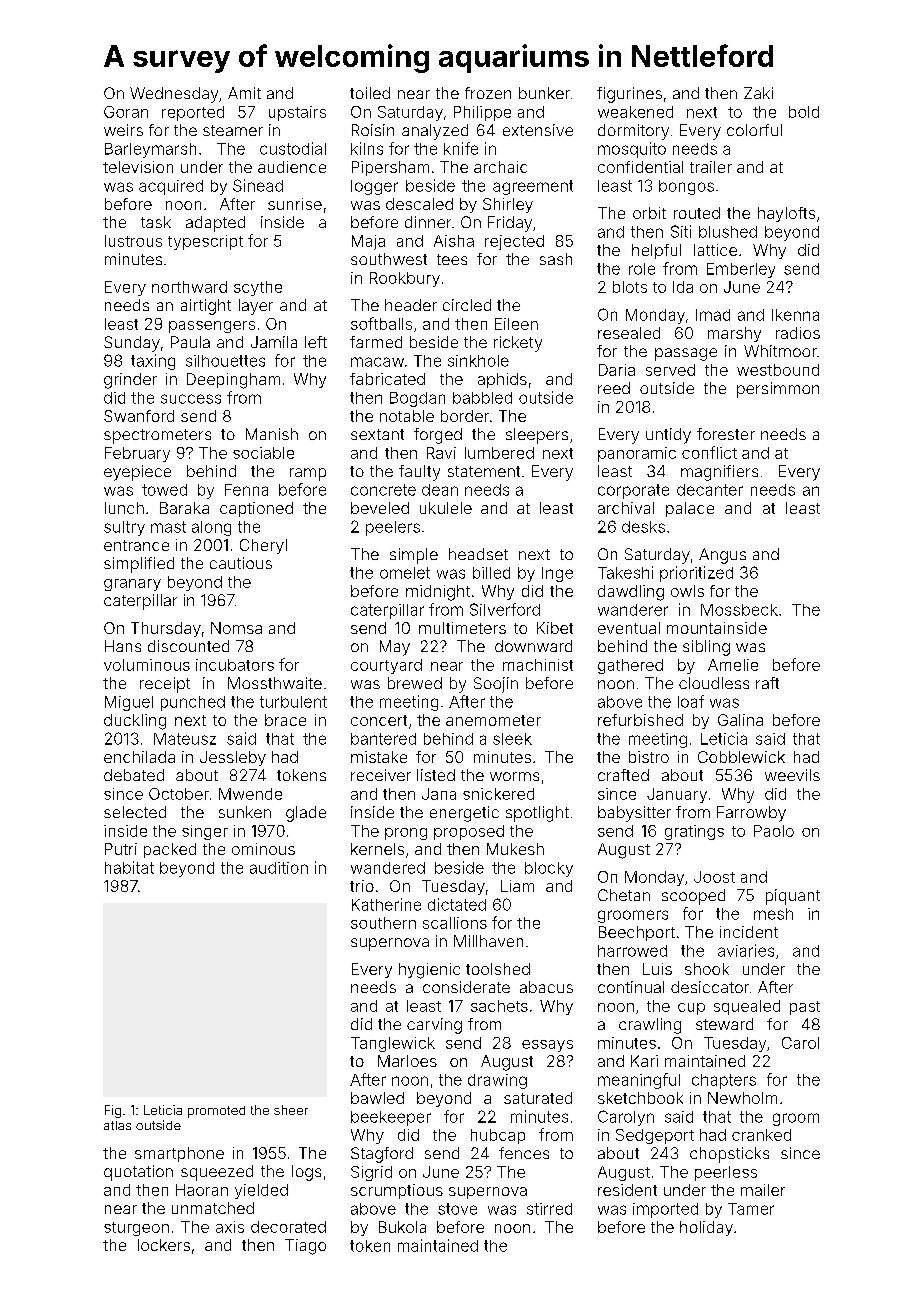 This screenshot has height=1308, width=924. What do you see at coordinates (279, 868) in the screenshot?
I see `audition` at bounding box center [279, 868].
